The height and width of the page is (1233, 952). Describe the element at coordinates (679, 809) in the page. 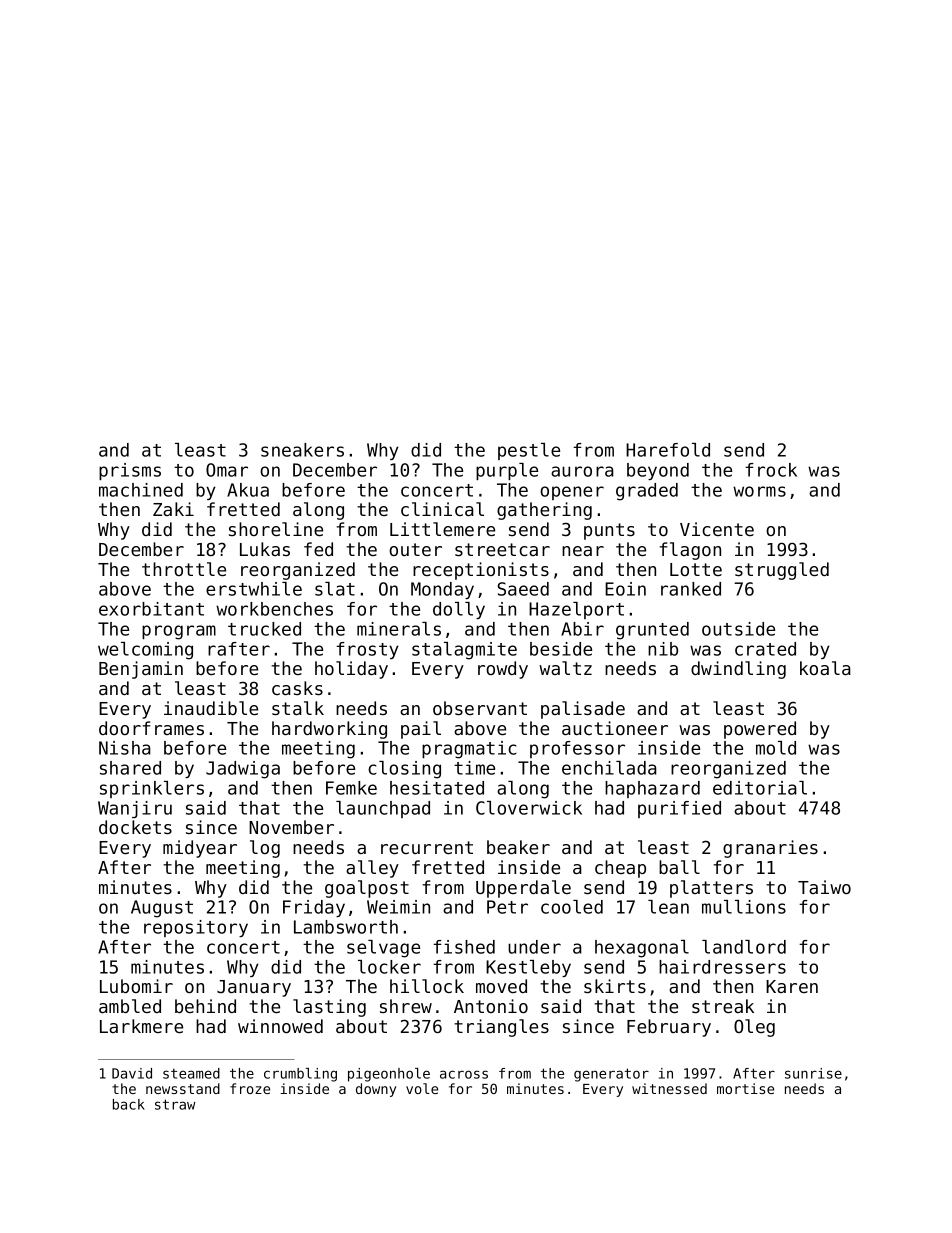

I see `purified` at that location.
